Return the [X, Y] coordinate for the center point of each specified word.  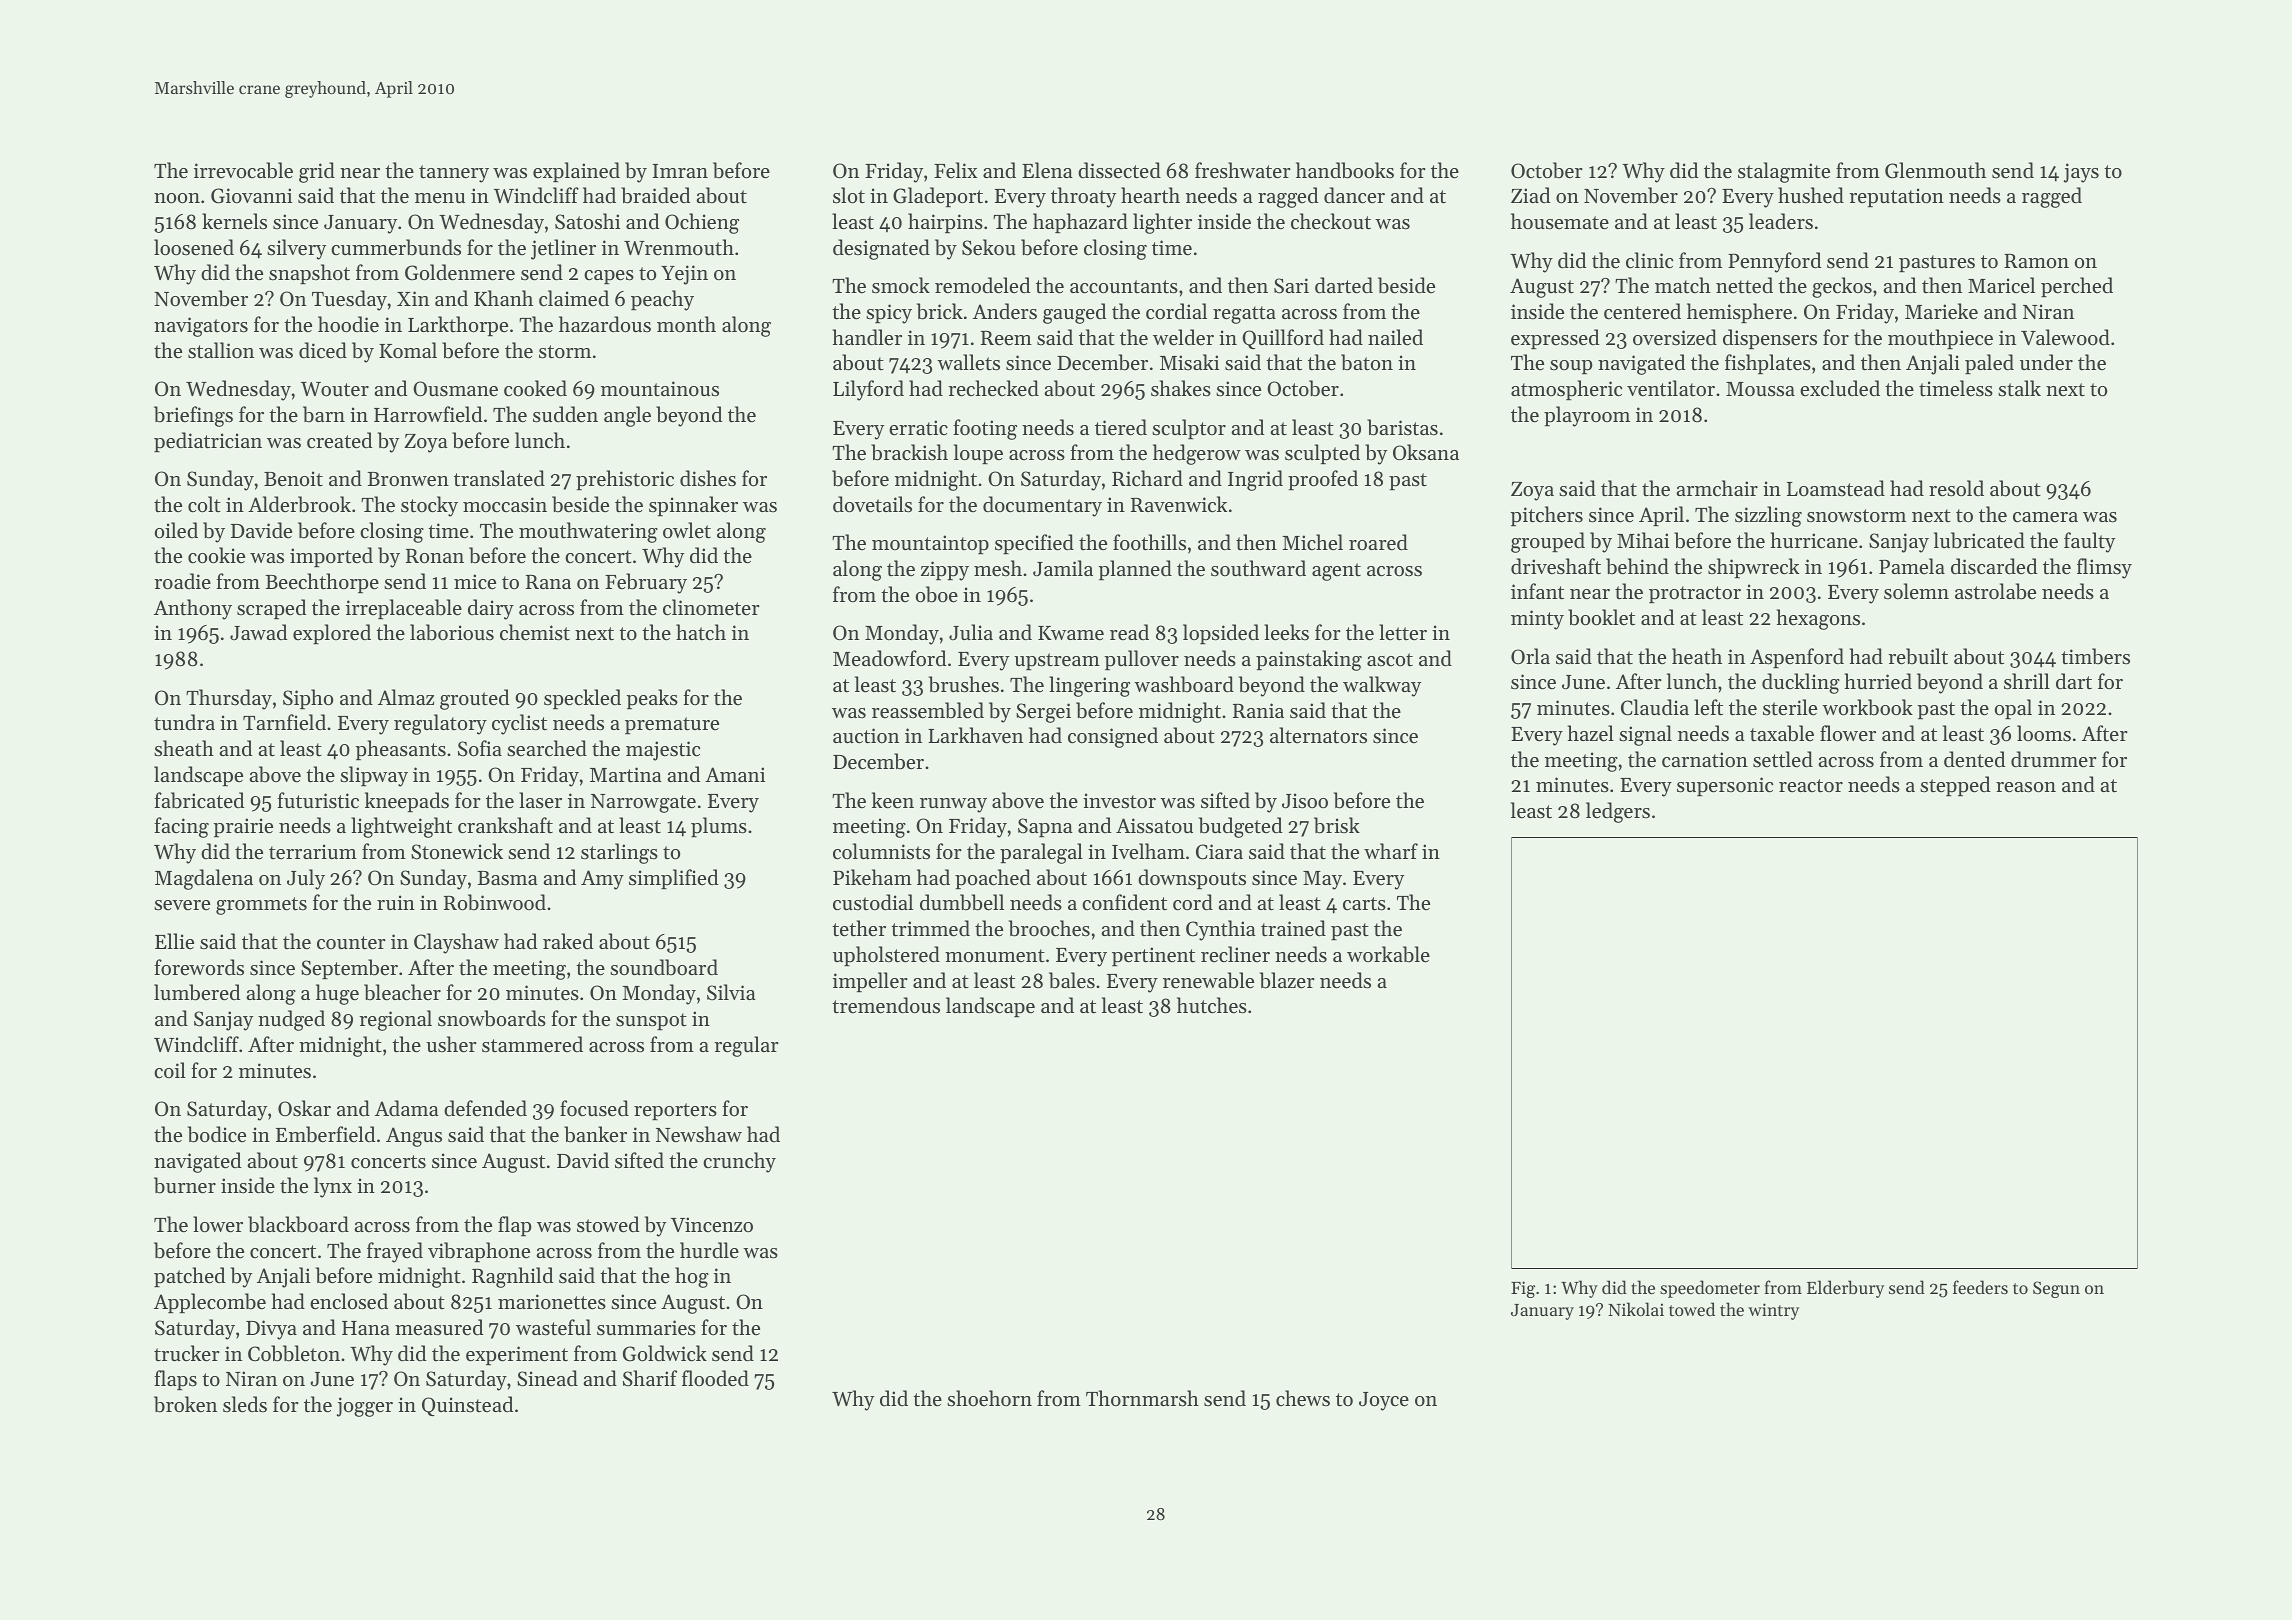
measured [439, 1327]
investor [1119, 801]
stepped [1955, 786]
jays [2081, 173]
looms [2044, 733]
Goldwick [665, 1353]
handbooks [1345, 170]
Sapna [1045, 827]
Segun [2056, 1289]
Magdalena [204, 879]
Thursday [229, 699]
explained [576, 172]
